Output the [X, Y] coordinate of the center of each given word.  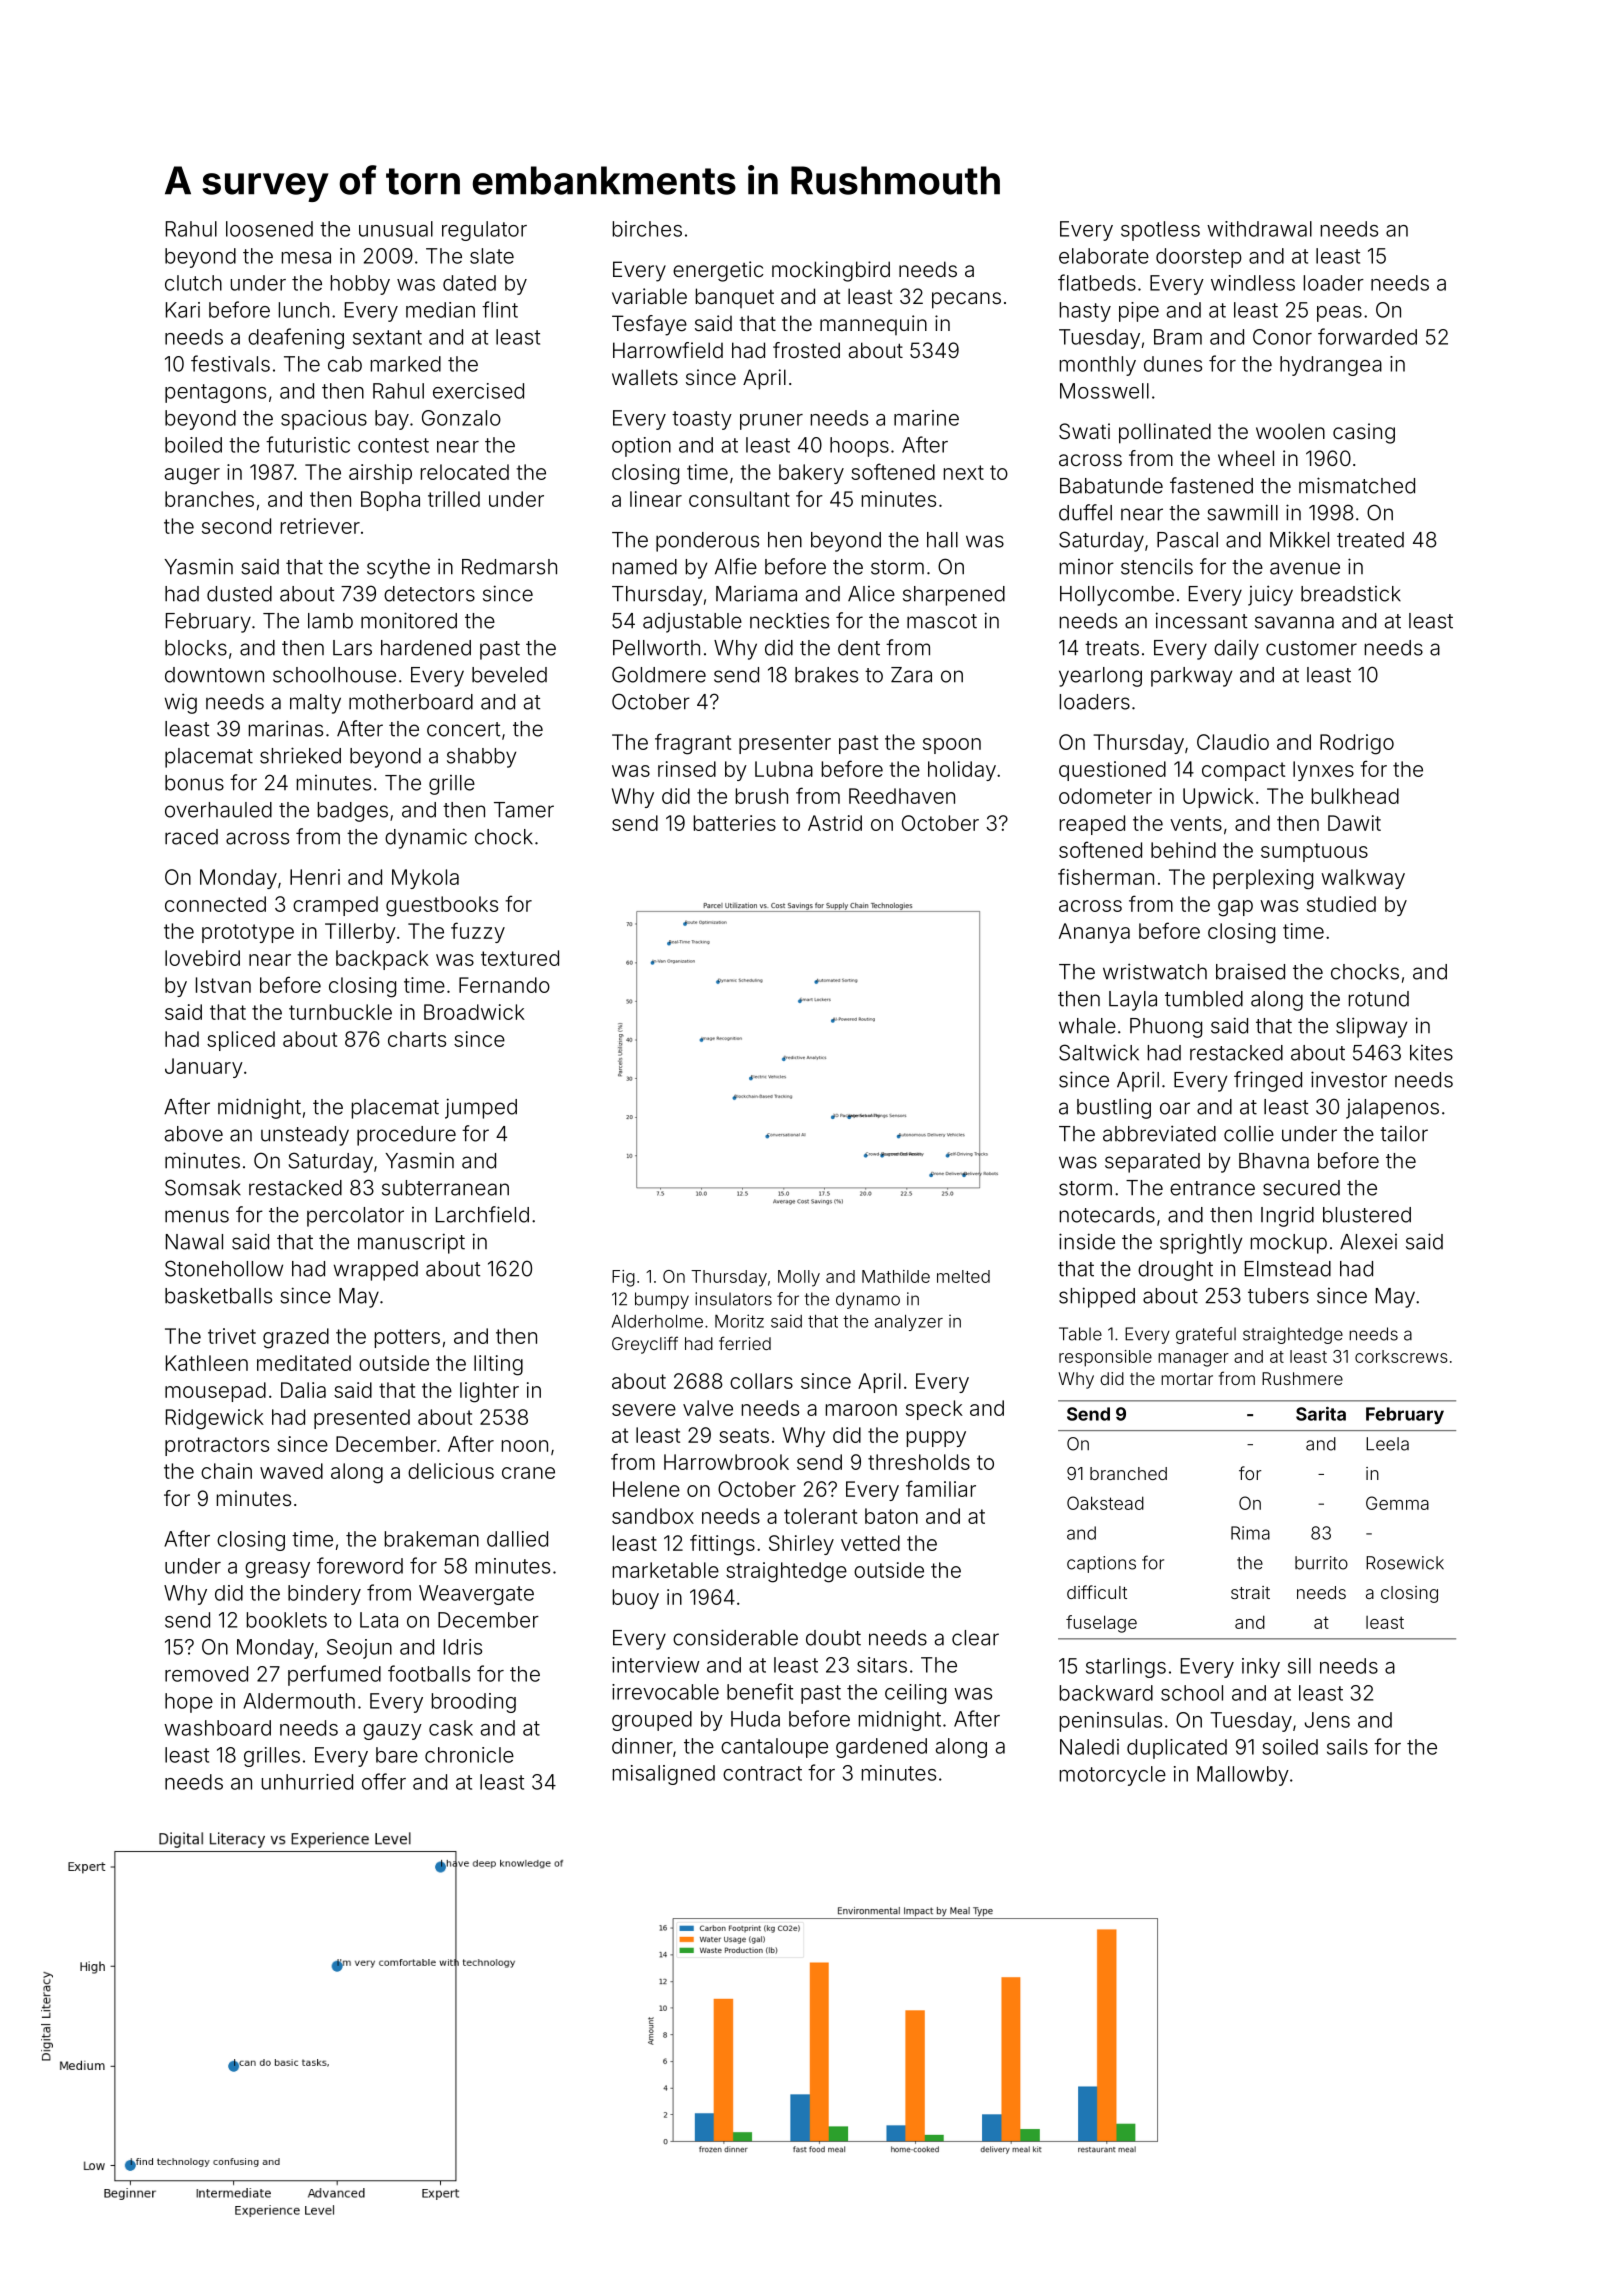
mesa [306, 258]
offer [384, 1781]
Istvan [223, 985]
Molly [799, 1278]
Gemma [1397, 1503]
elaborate [1104, 256]
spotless [1160, 231]
